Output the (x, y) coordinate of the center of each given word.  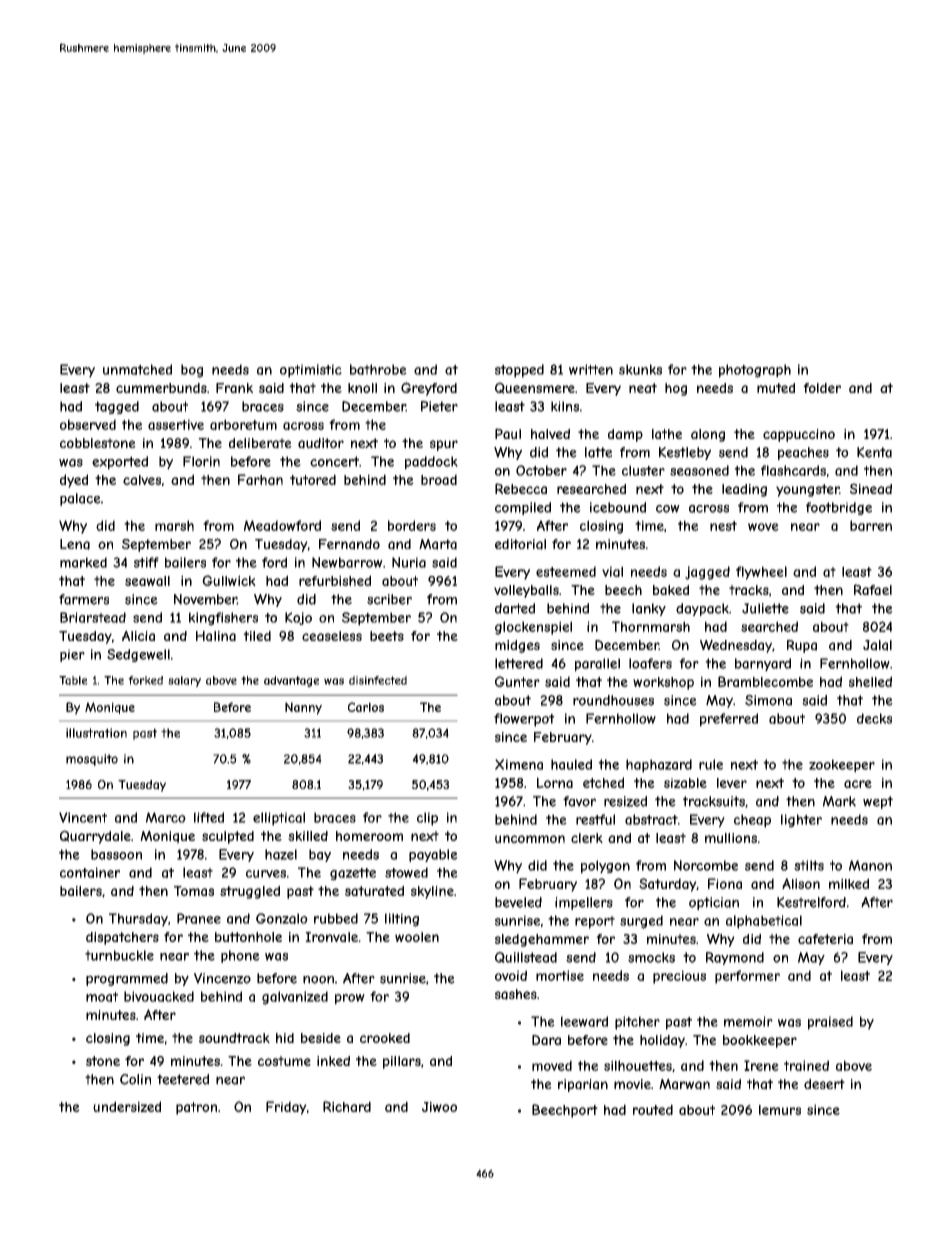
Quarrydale (95, 837)
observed (88, 424)
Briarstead (93, 617)
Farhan (260, 479)
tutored (313, 479)
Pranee (199, 918)
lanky (649, 609)
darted (515, 608)
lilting (402, 920)
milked (849, 883)
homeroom (369, 836)
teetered (183, 1079)
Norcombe (706, 865)
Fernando (349, 544)
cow (668, 509)
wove (763, 527)
